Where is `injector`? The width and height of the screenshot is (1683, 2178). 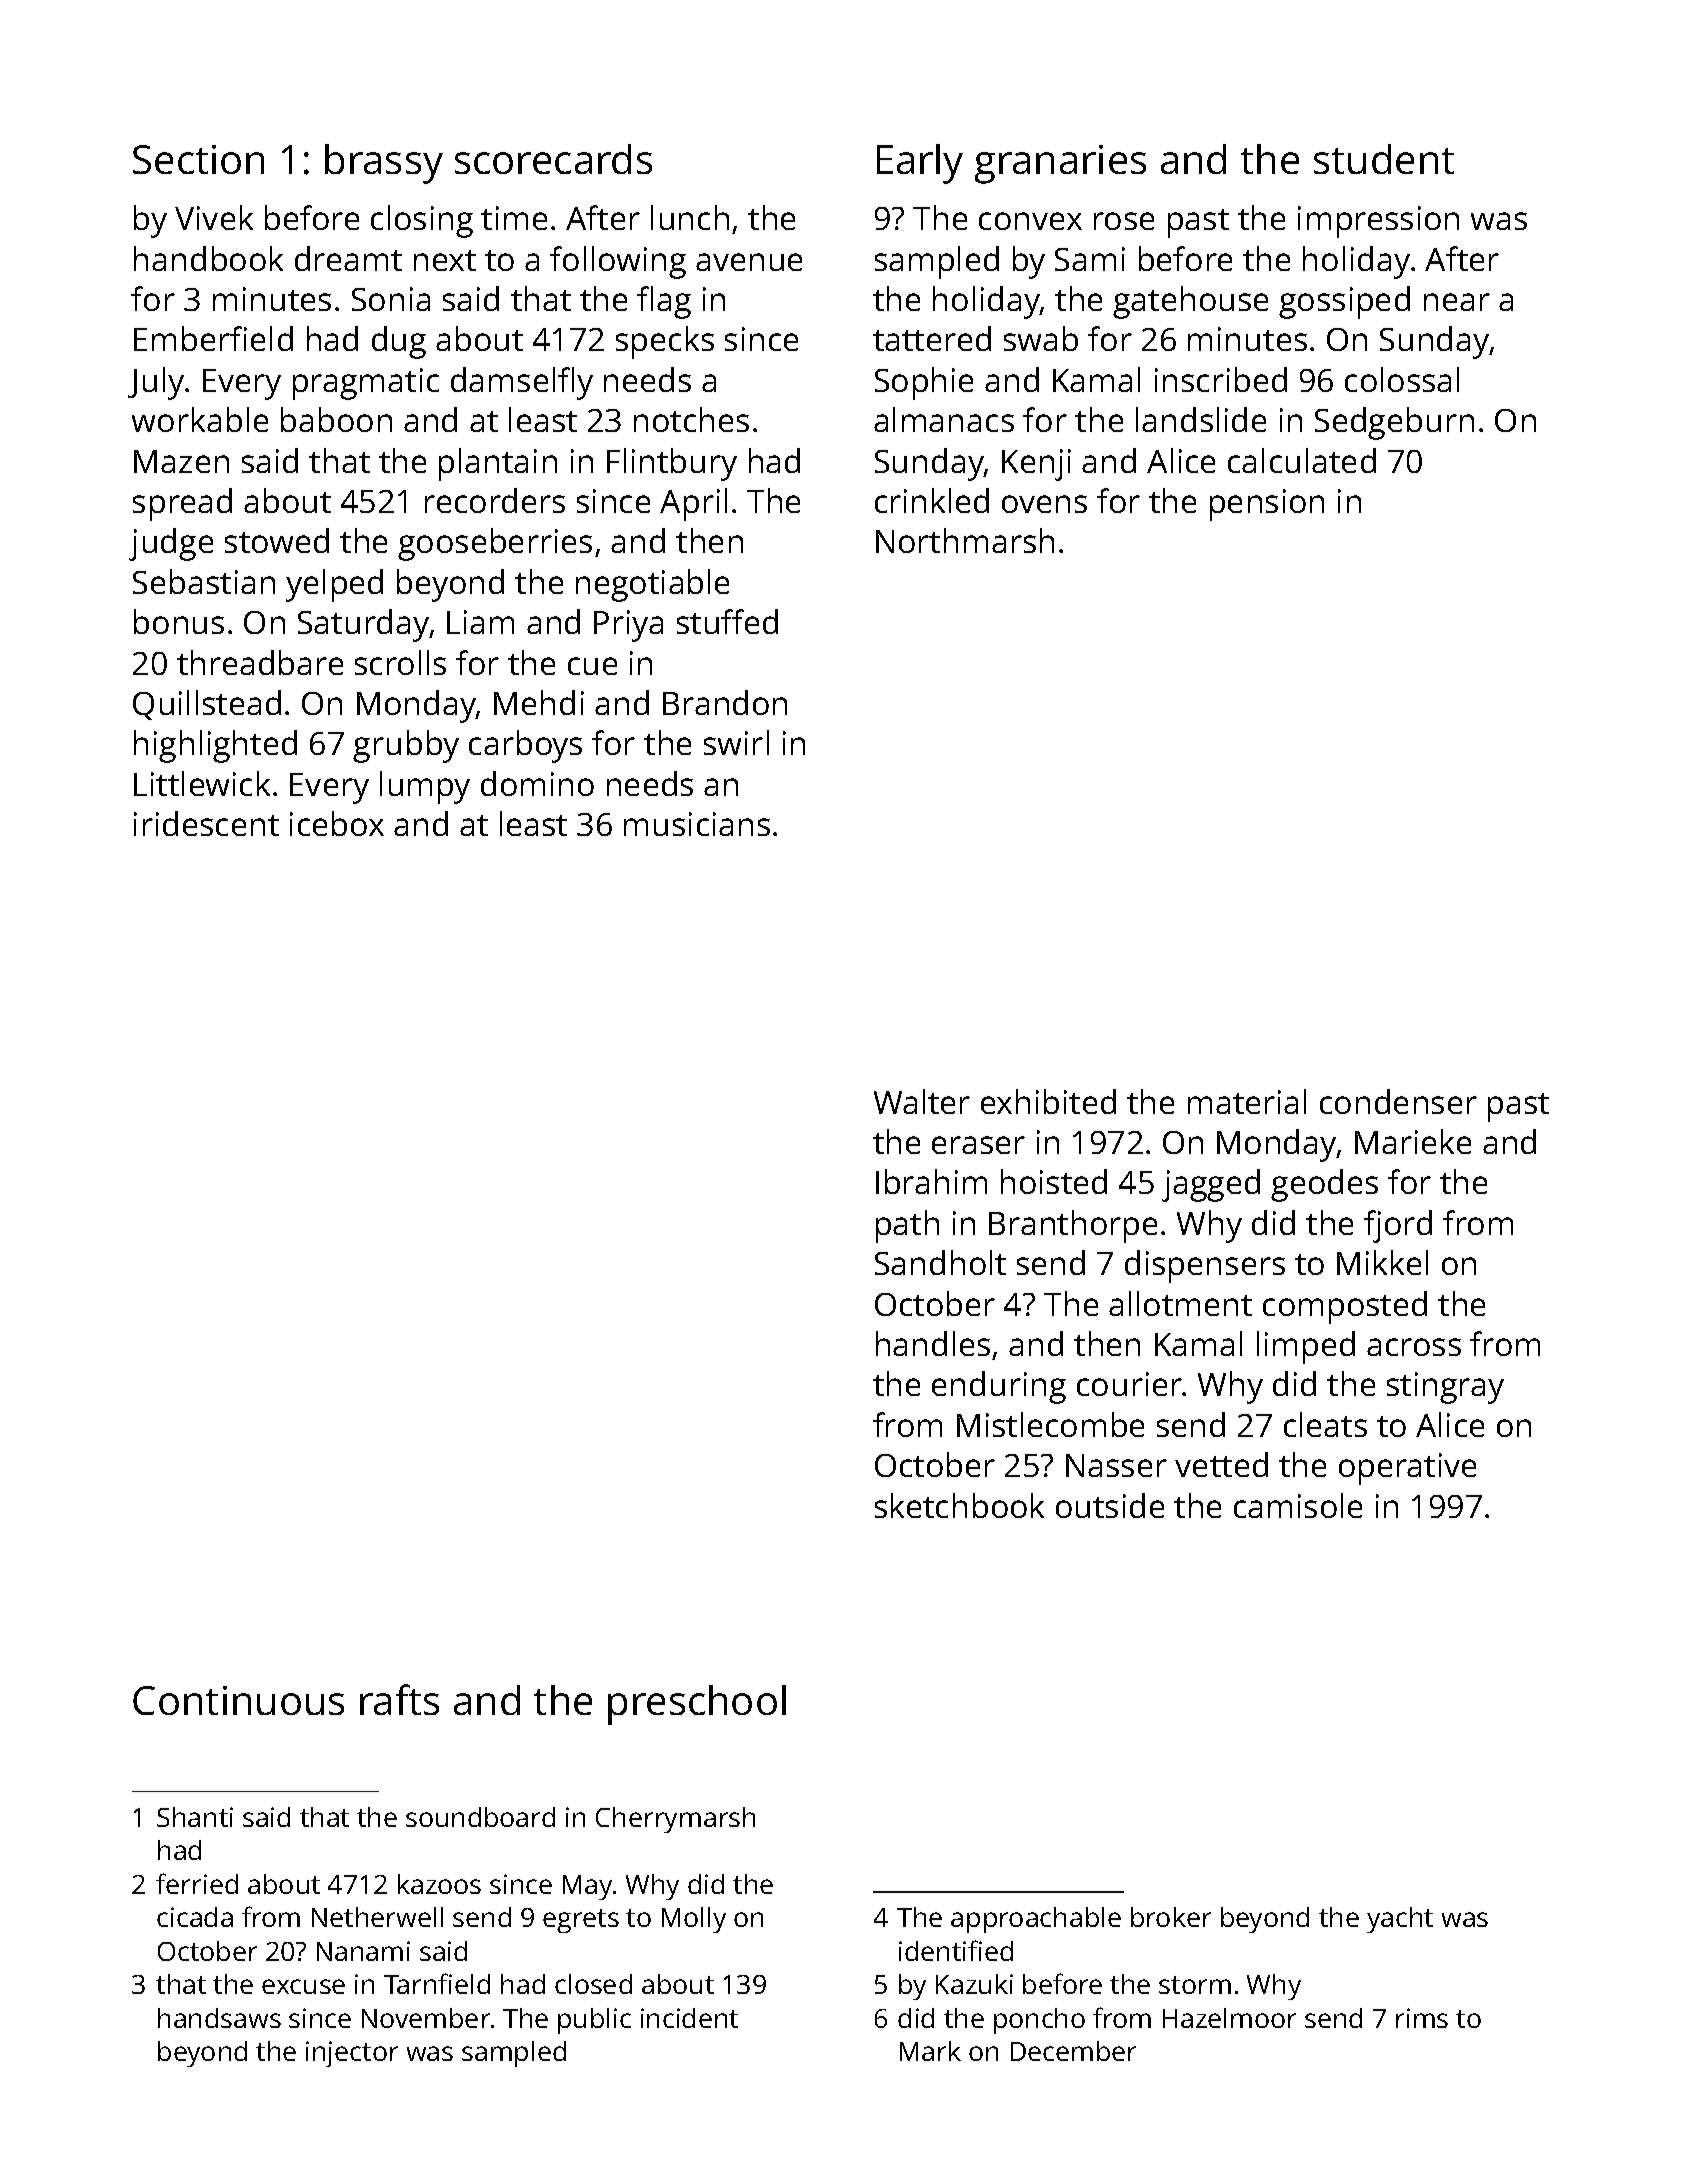
injector is located at coordinates (352, 2054).
